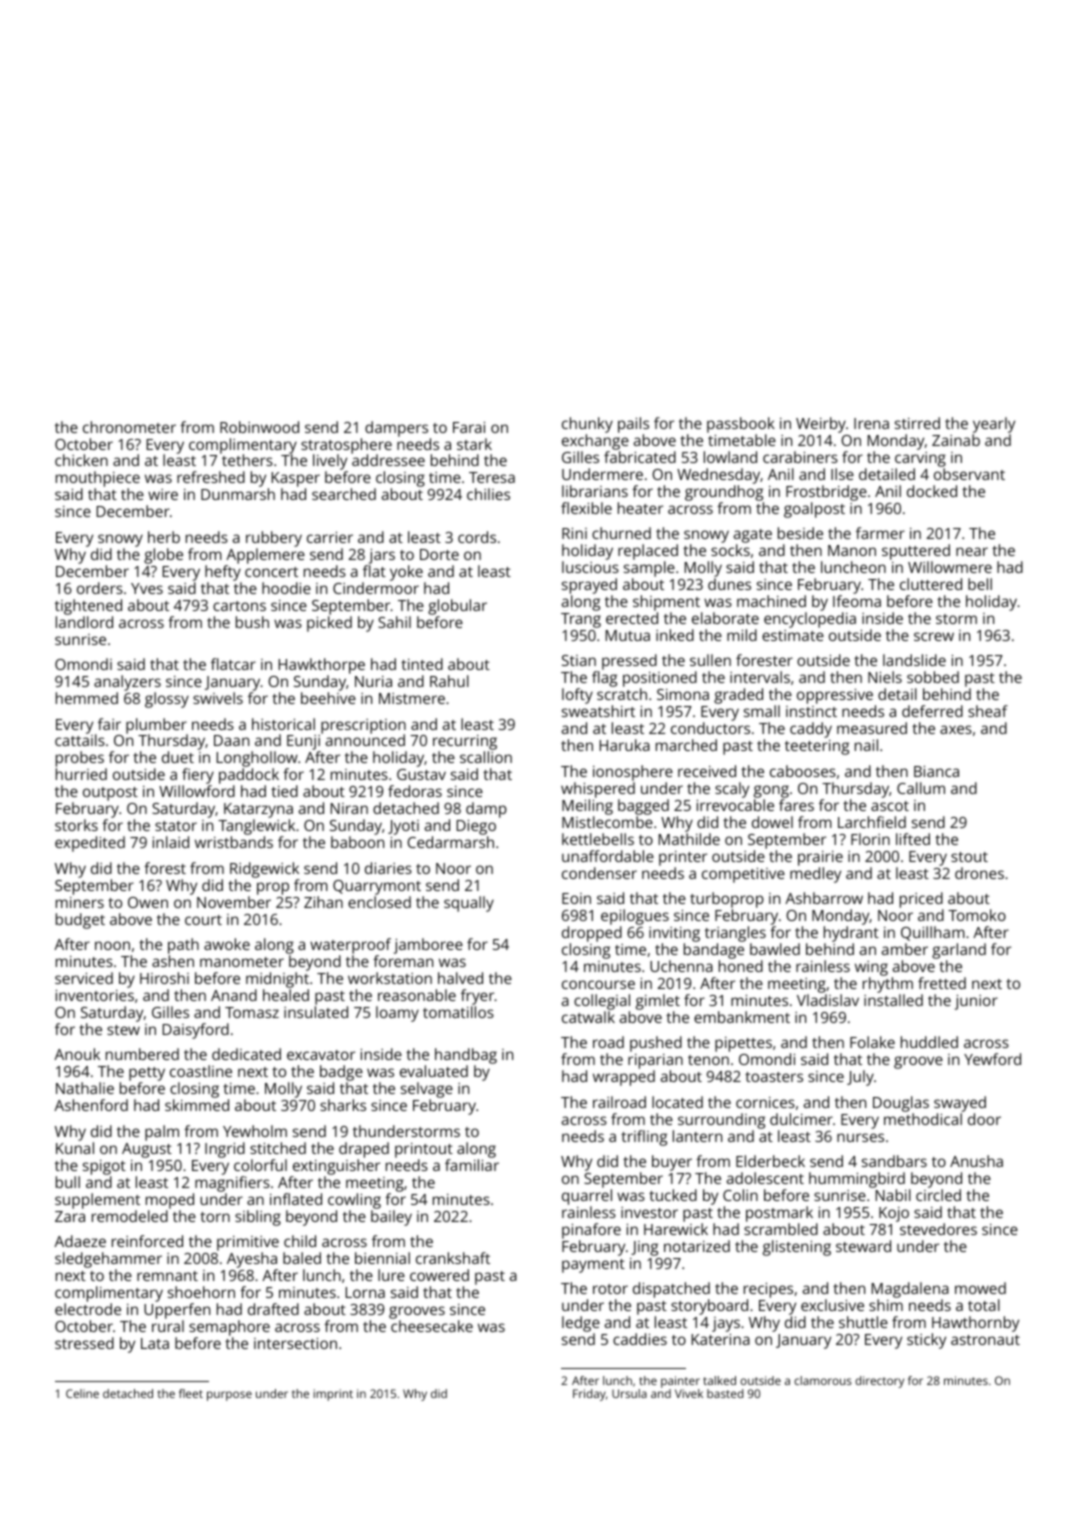 The width and height of the page is (1080, 1528). Describe the element at coordinates (793, 635) in the page. I see `estimate` at that location.
